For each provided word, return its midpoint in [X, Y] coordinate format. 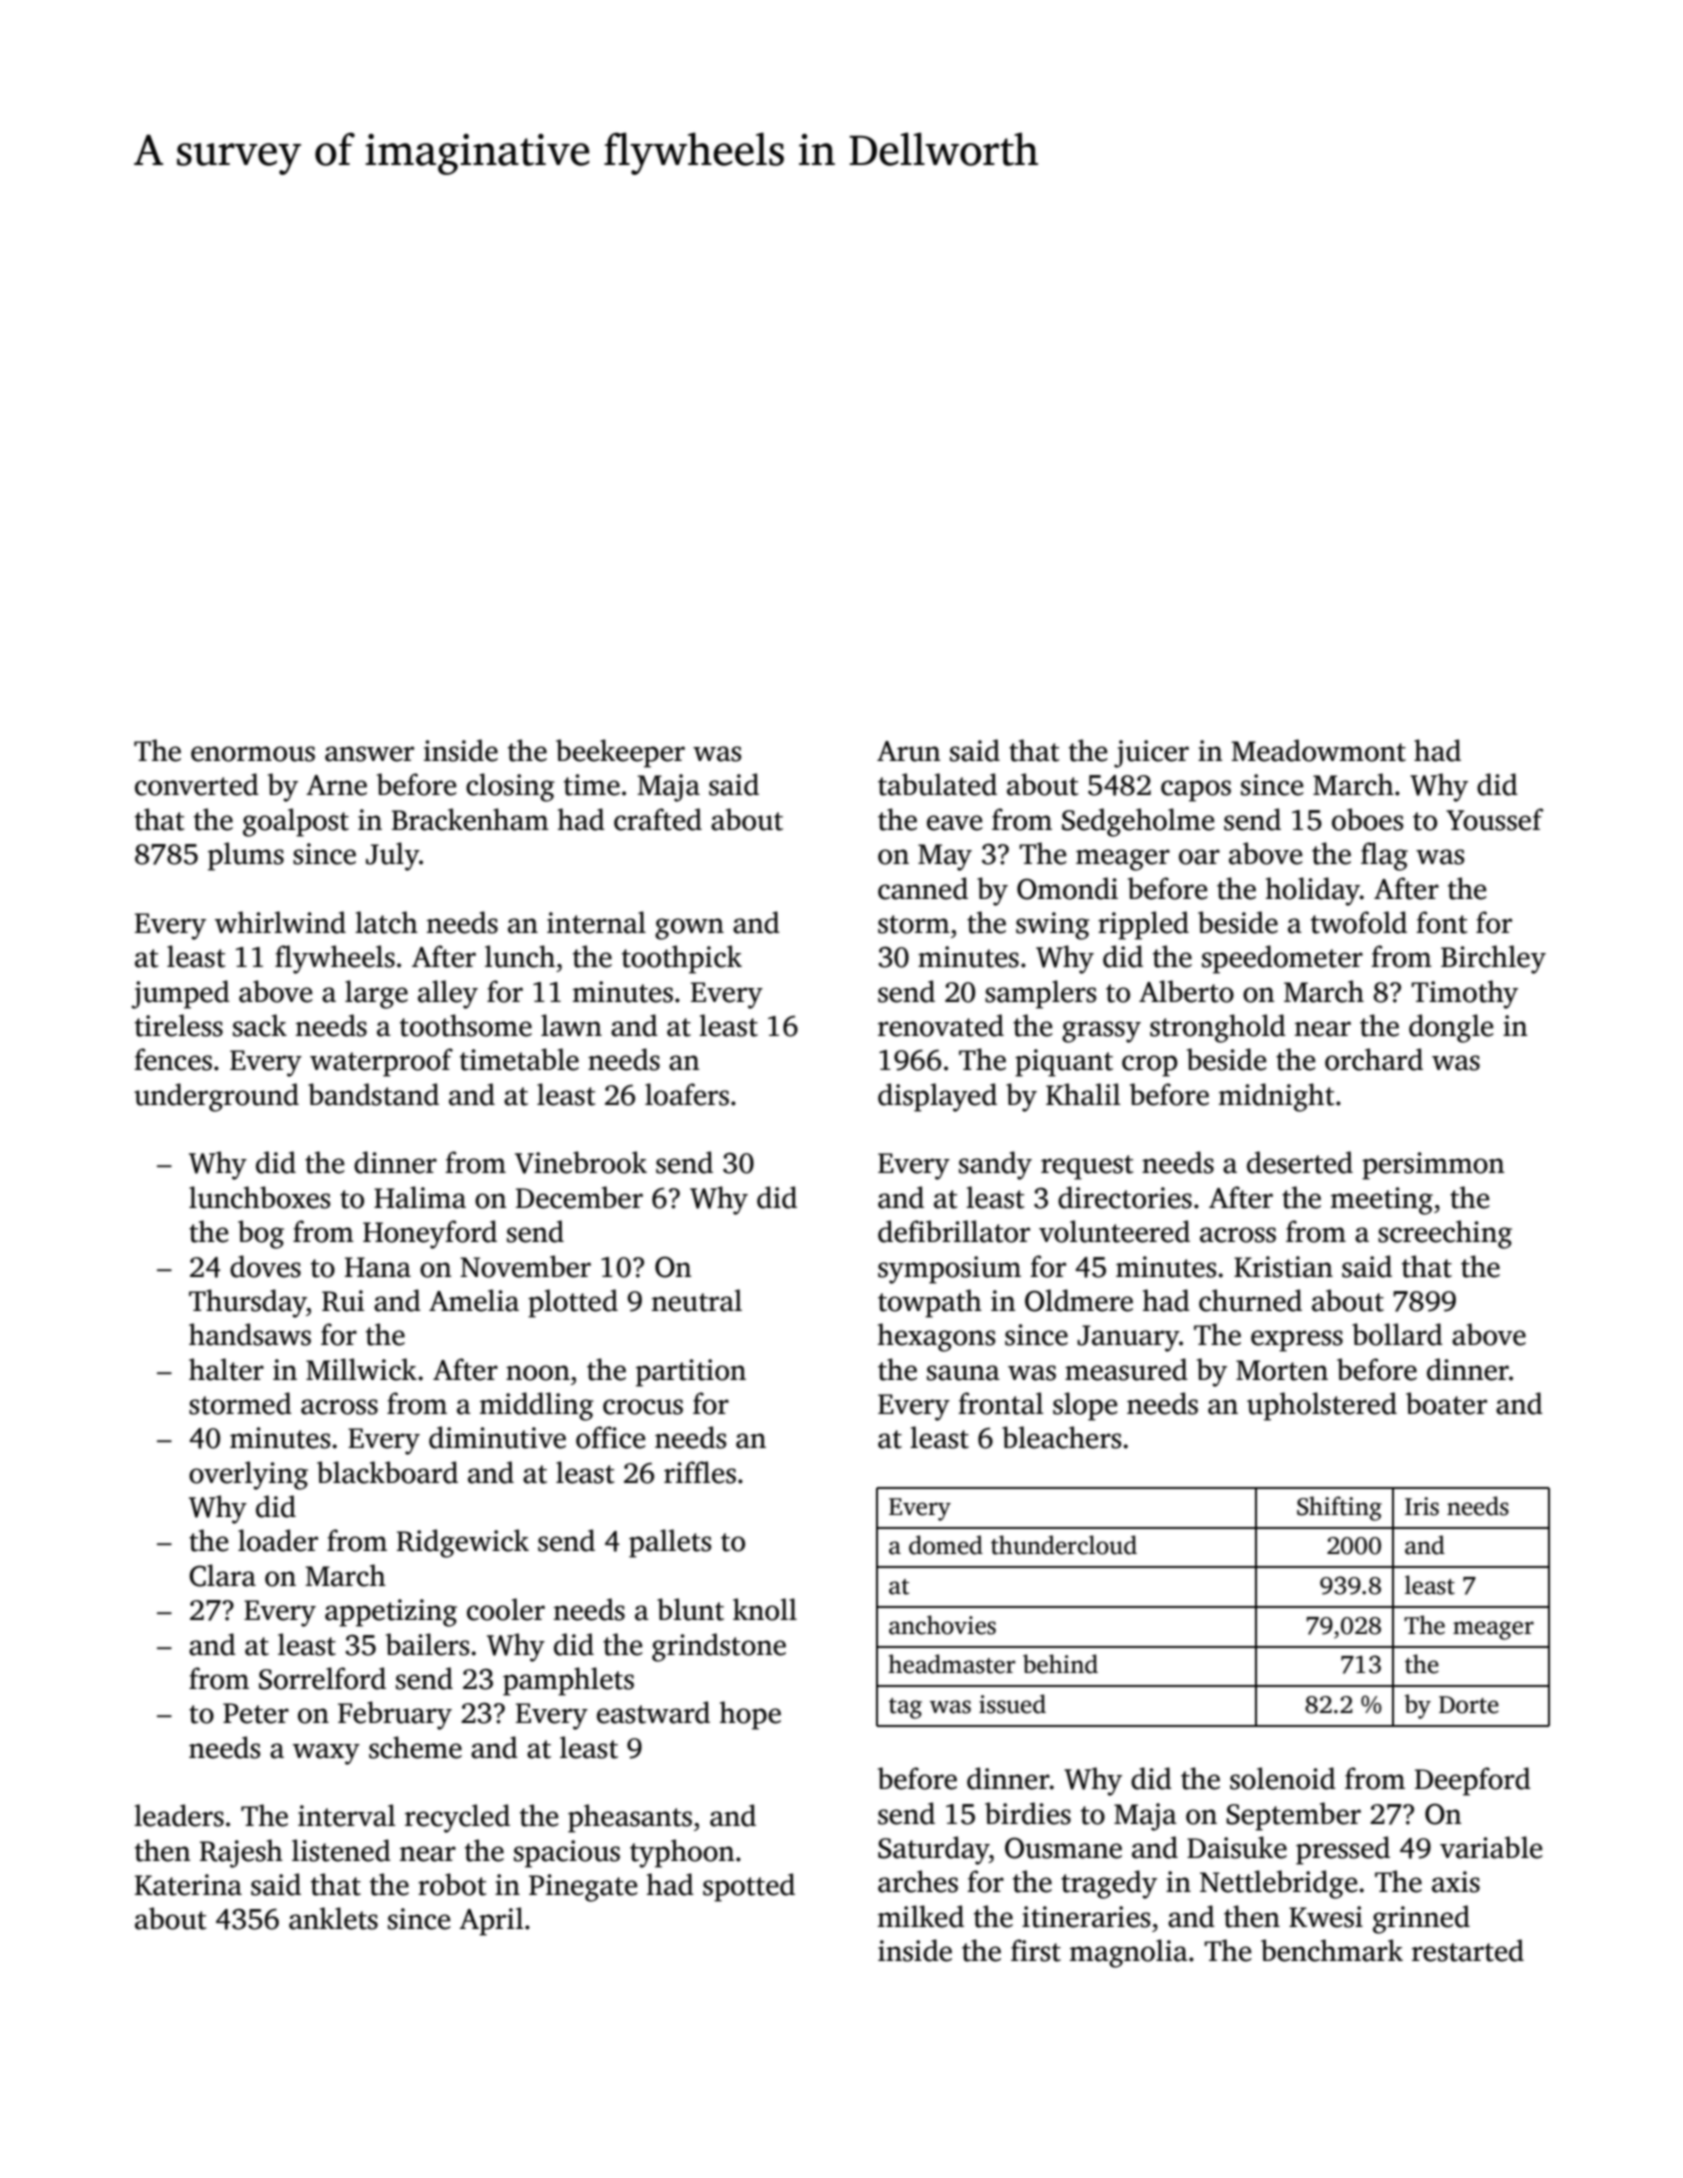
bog [261, 1234]
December [579, 1197]
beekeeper [620, 753]
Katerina [188, 1885]
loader [278, 1540]
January [1128, 1338]
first [1036, 1950]
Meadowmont [1318, 750]
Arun [908, 751]
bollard [1397, 1334]
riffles [700, 1472]
